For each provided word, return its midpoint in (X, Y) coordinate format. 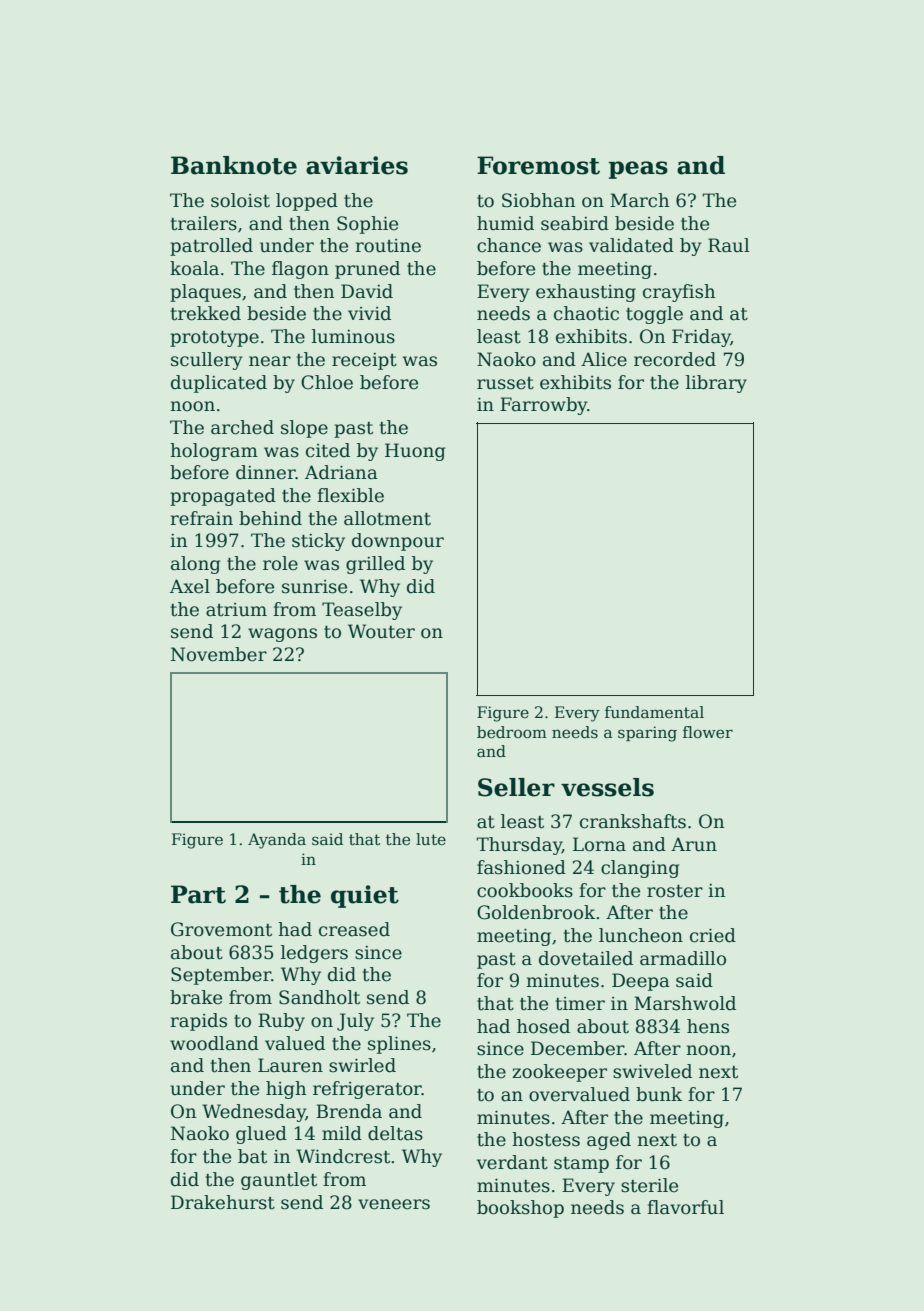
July (355, 1022)
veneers (394, 1204)
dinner (266, 472)
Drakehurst (223, 1202)
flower (708, 732)
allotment (387, 518)
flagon (300, 270)
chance (509, 245)
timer (580, 1004)
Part (198, 894)
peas (638, 170)
